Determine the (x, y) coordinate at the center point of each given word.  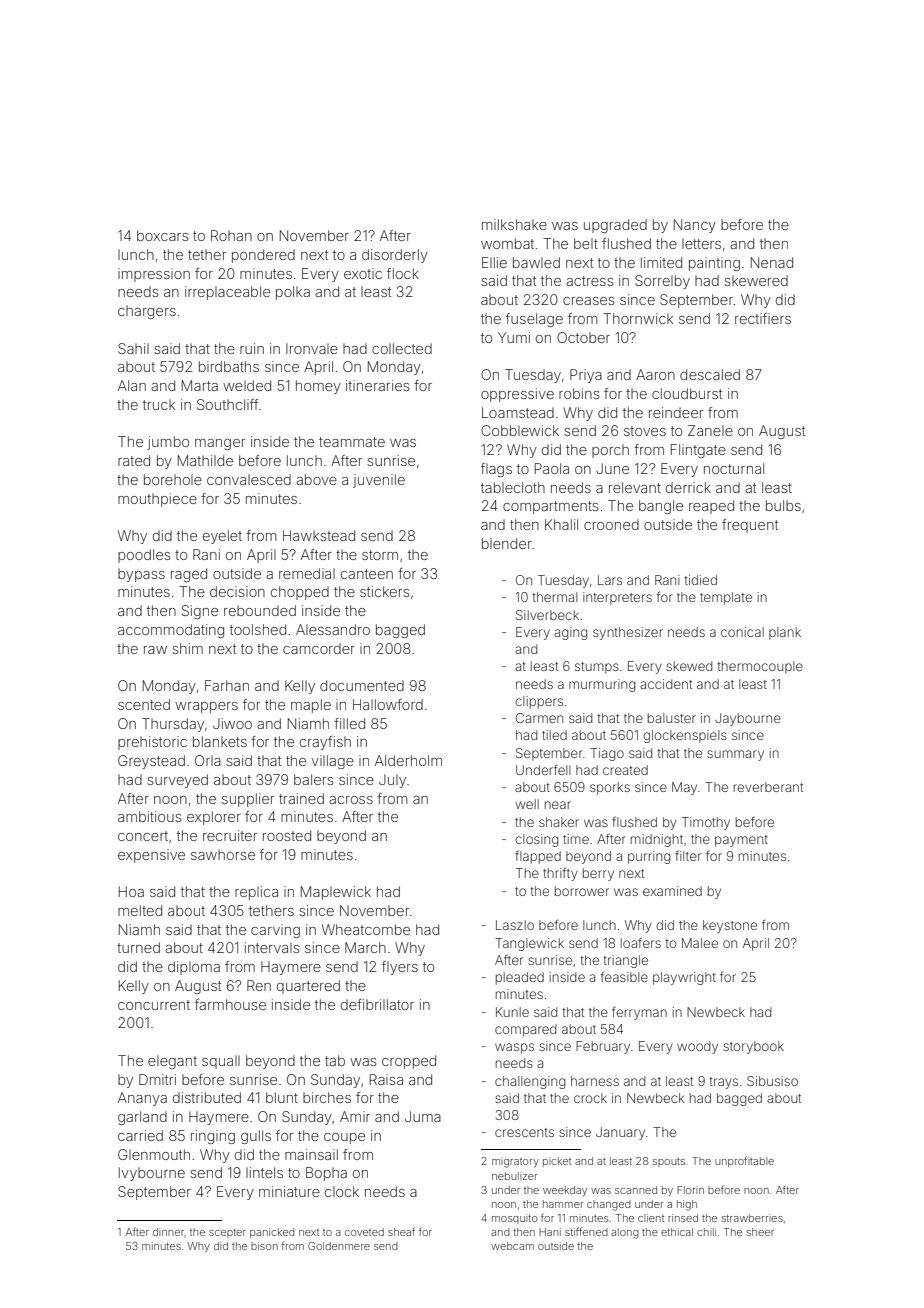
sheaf (401, 1231)
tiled (554, 735)
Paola (552, 468)
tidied (700, 580)
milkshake (514, 224)
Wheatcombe (366, 929)
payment (741, 841)
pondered (263, 256)
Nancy (695, 226)
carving (275, 931)
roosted (287, 835)
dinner (168, 1232)
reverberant (768, 787)
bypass (141, 575)
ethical (677, 1232)
